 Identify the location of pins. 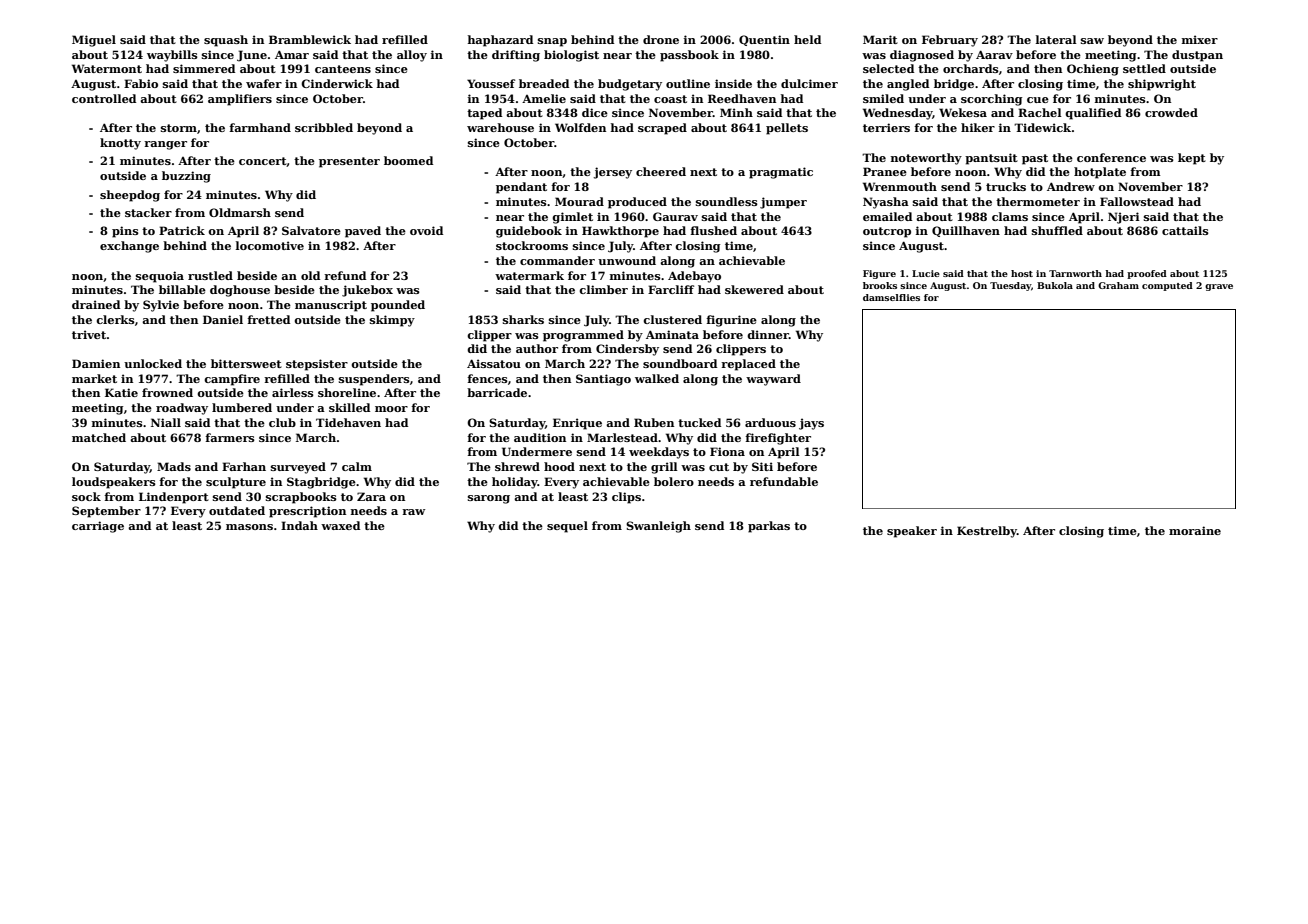
(125, 232).
